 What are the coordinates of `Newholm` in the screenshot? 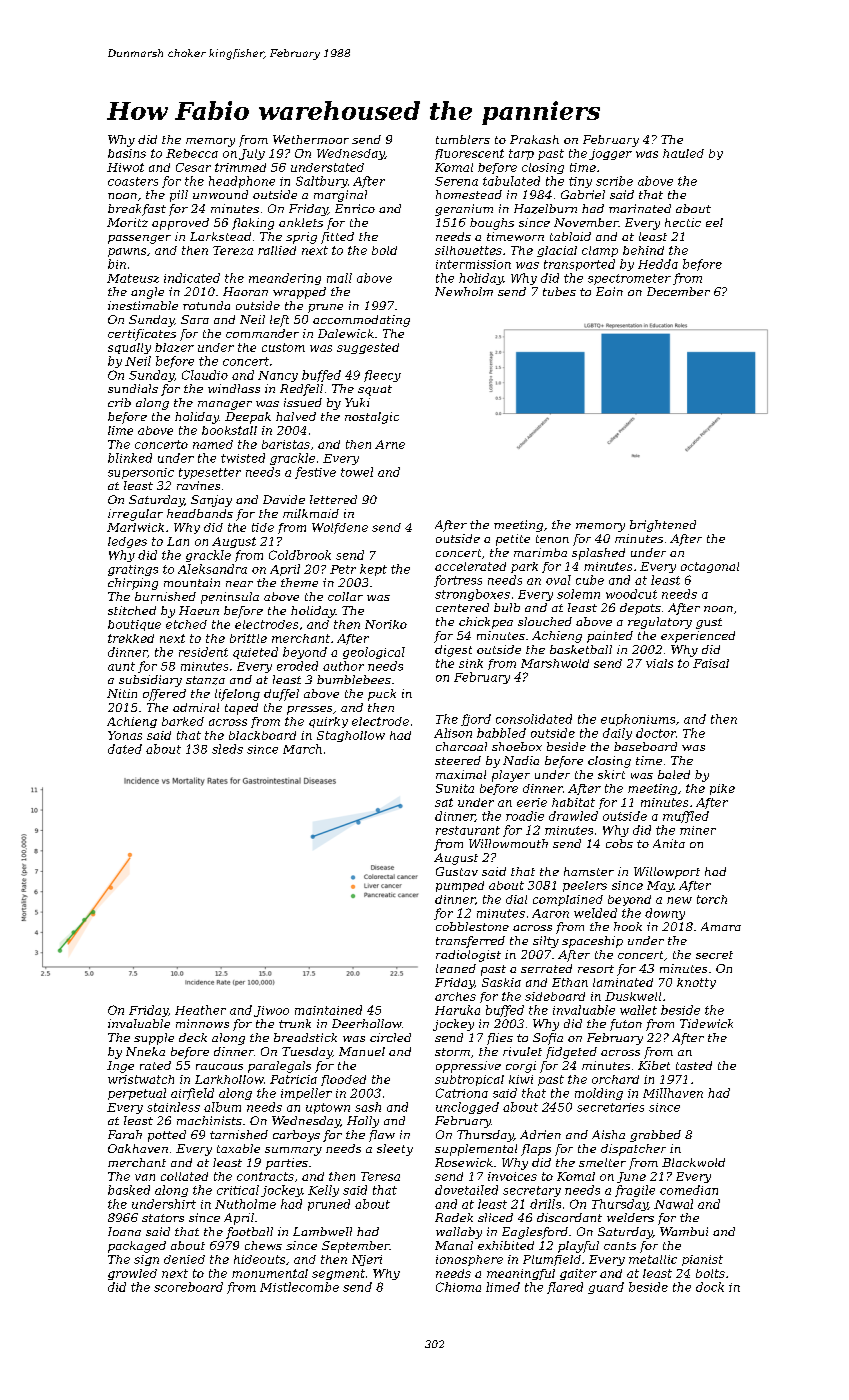 It's located at (464, 291).
